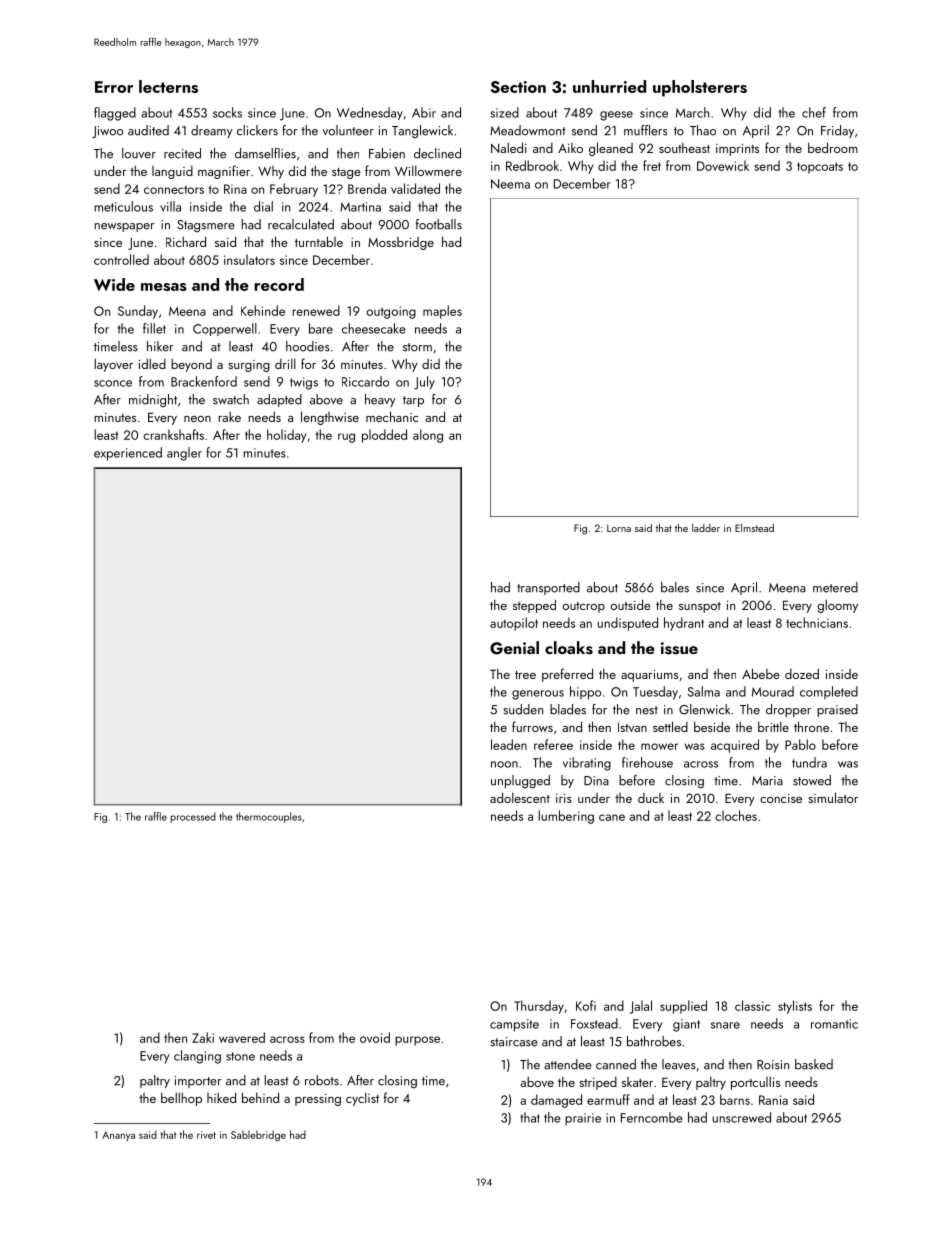 The width and height of the image is (952, 1233). Describe the element at coordinates (700, 88) in the image. I see `upholsterers` at that location.
